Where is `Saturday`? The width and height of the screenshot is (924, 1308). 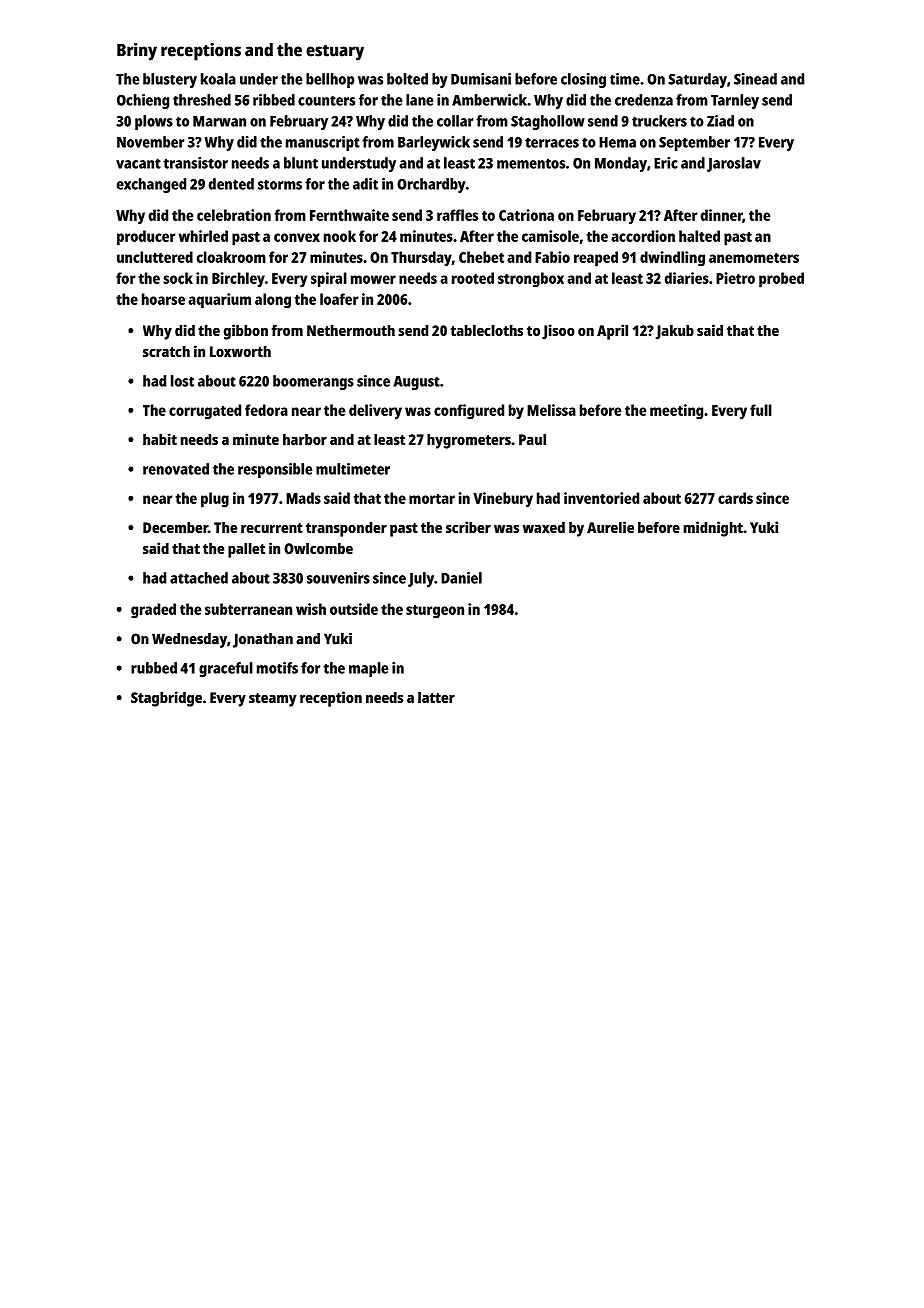
Saturday is located at coordinates (697, 80).
